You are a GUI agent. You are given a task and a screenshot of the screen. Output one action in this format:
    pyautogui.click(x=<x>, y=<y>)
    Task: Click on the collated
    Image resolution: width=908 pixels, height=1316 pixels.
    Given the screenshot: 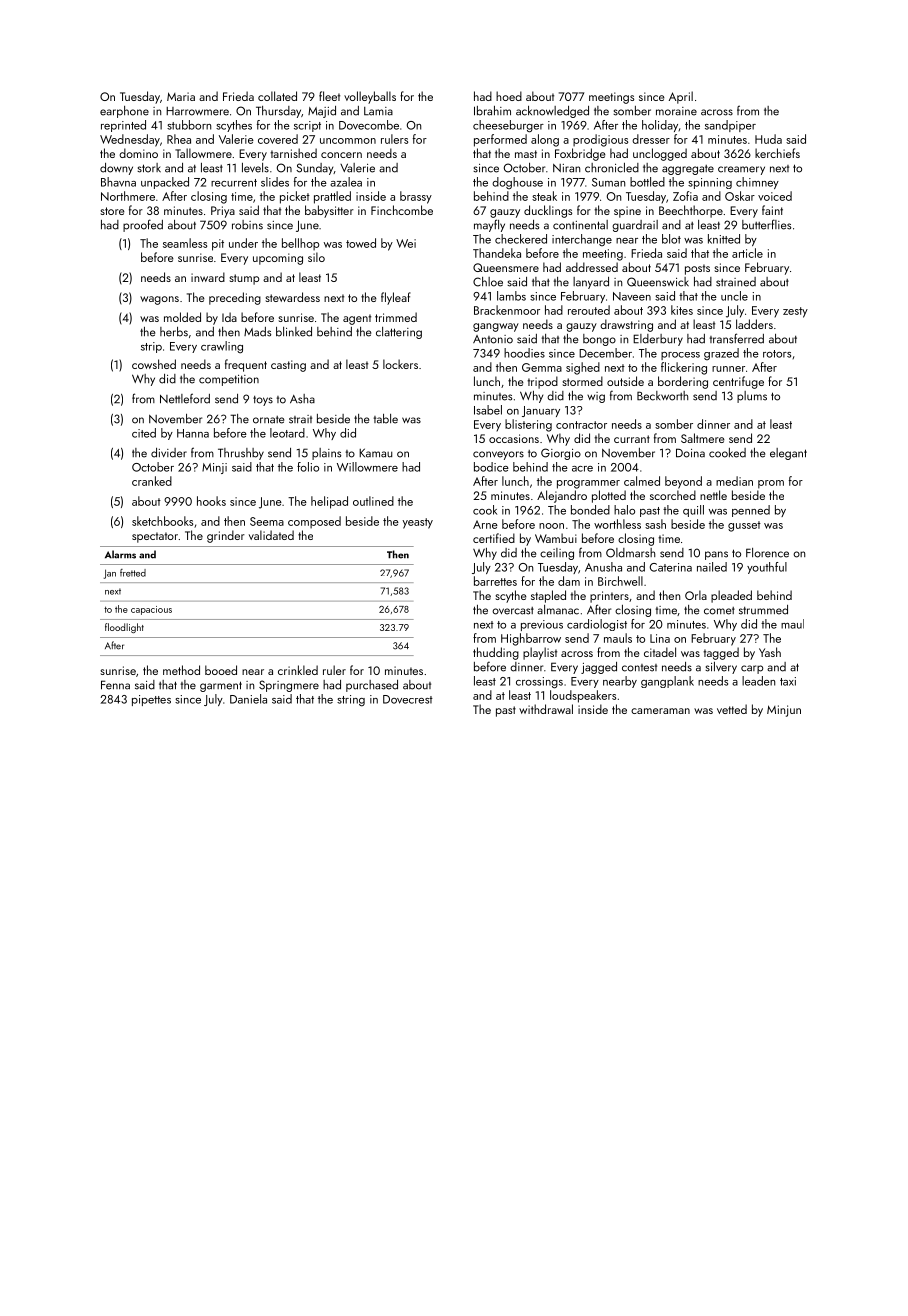 What is the action you would take?
    pyautogui.click(x=277, y=96)
